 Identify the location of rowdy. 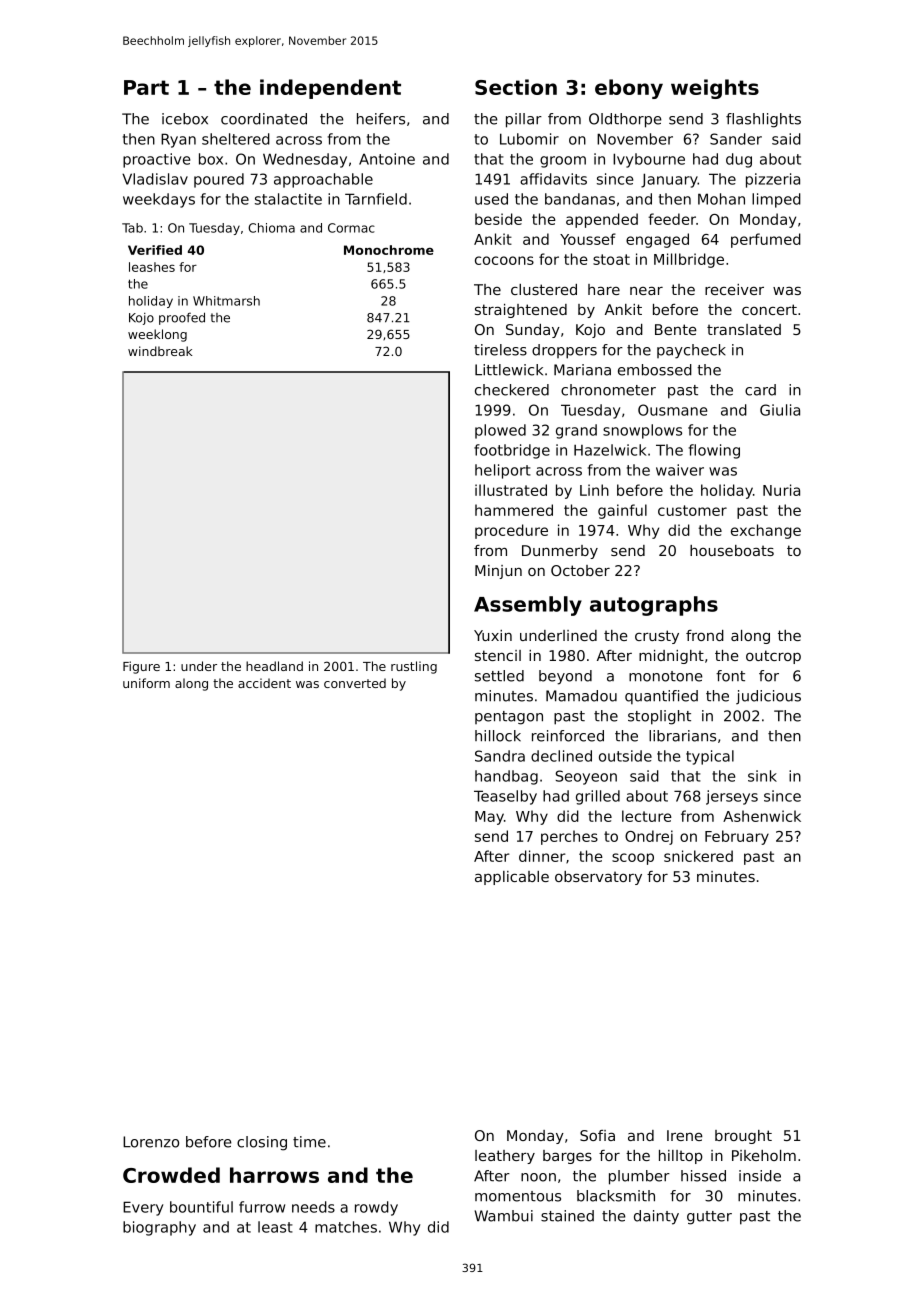
(376, 1208).
